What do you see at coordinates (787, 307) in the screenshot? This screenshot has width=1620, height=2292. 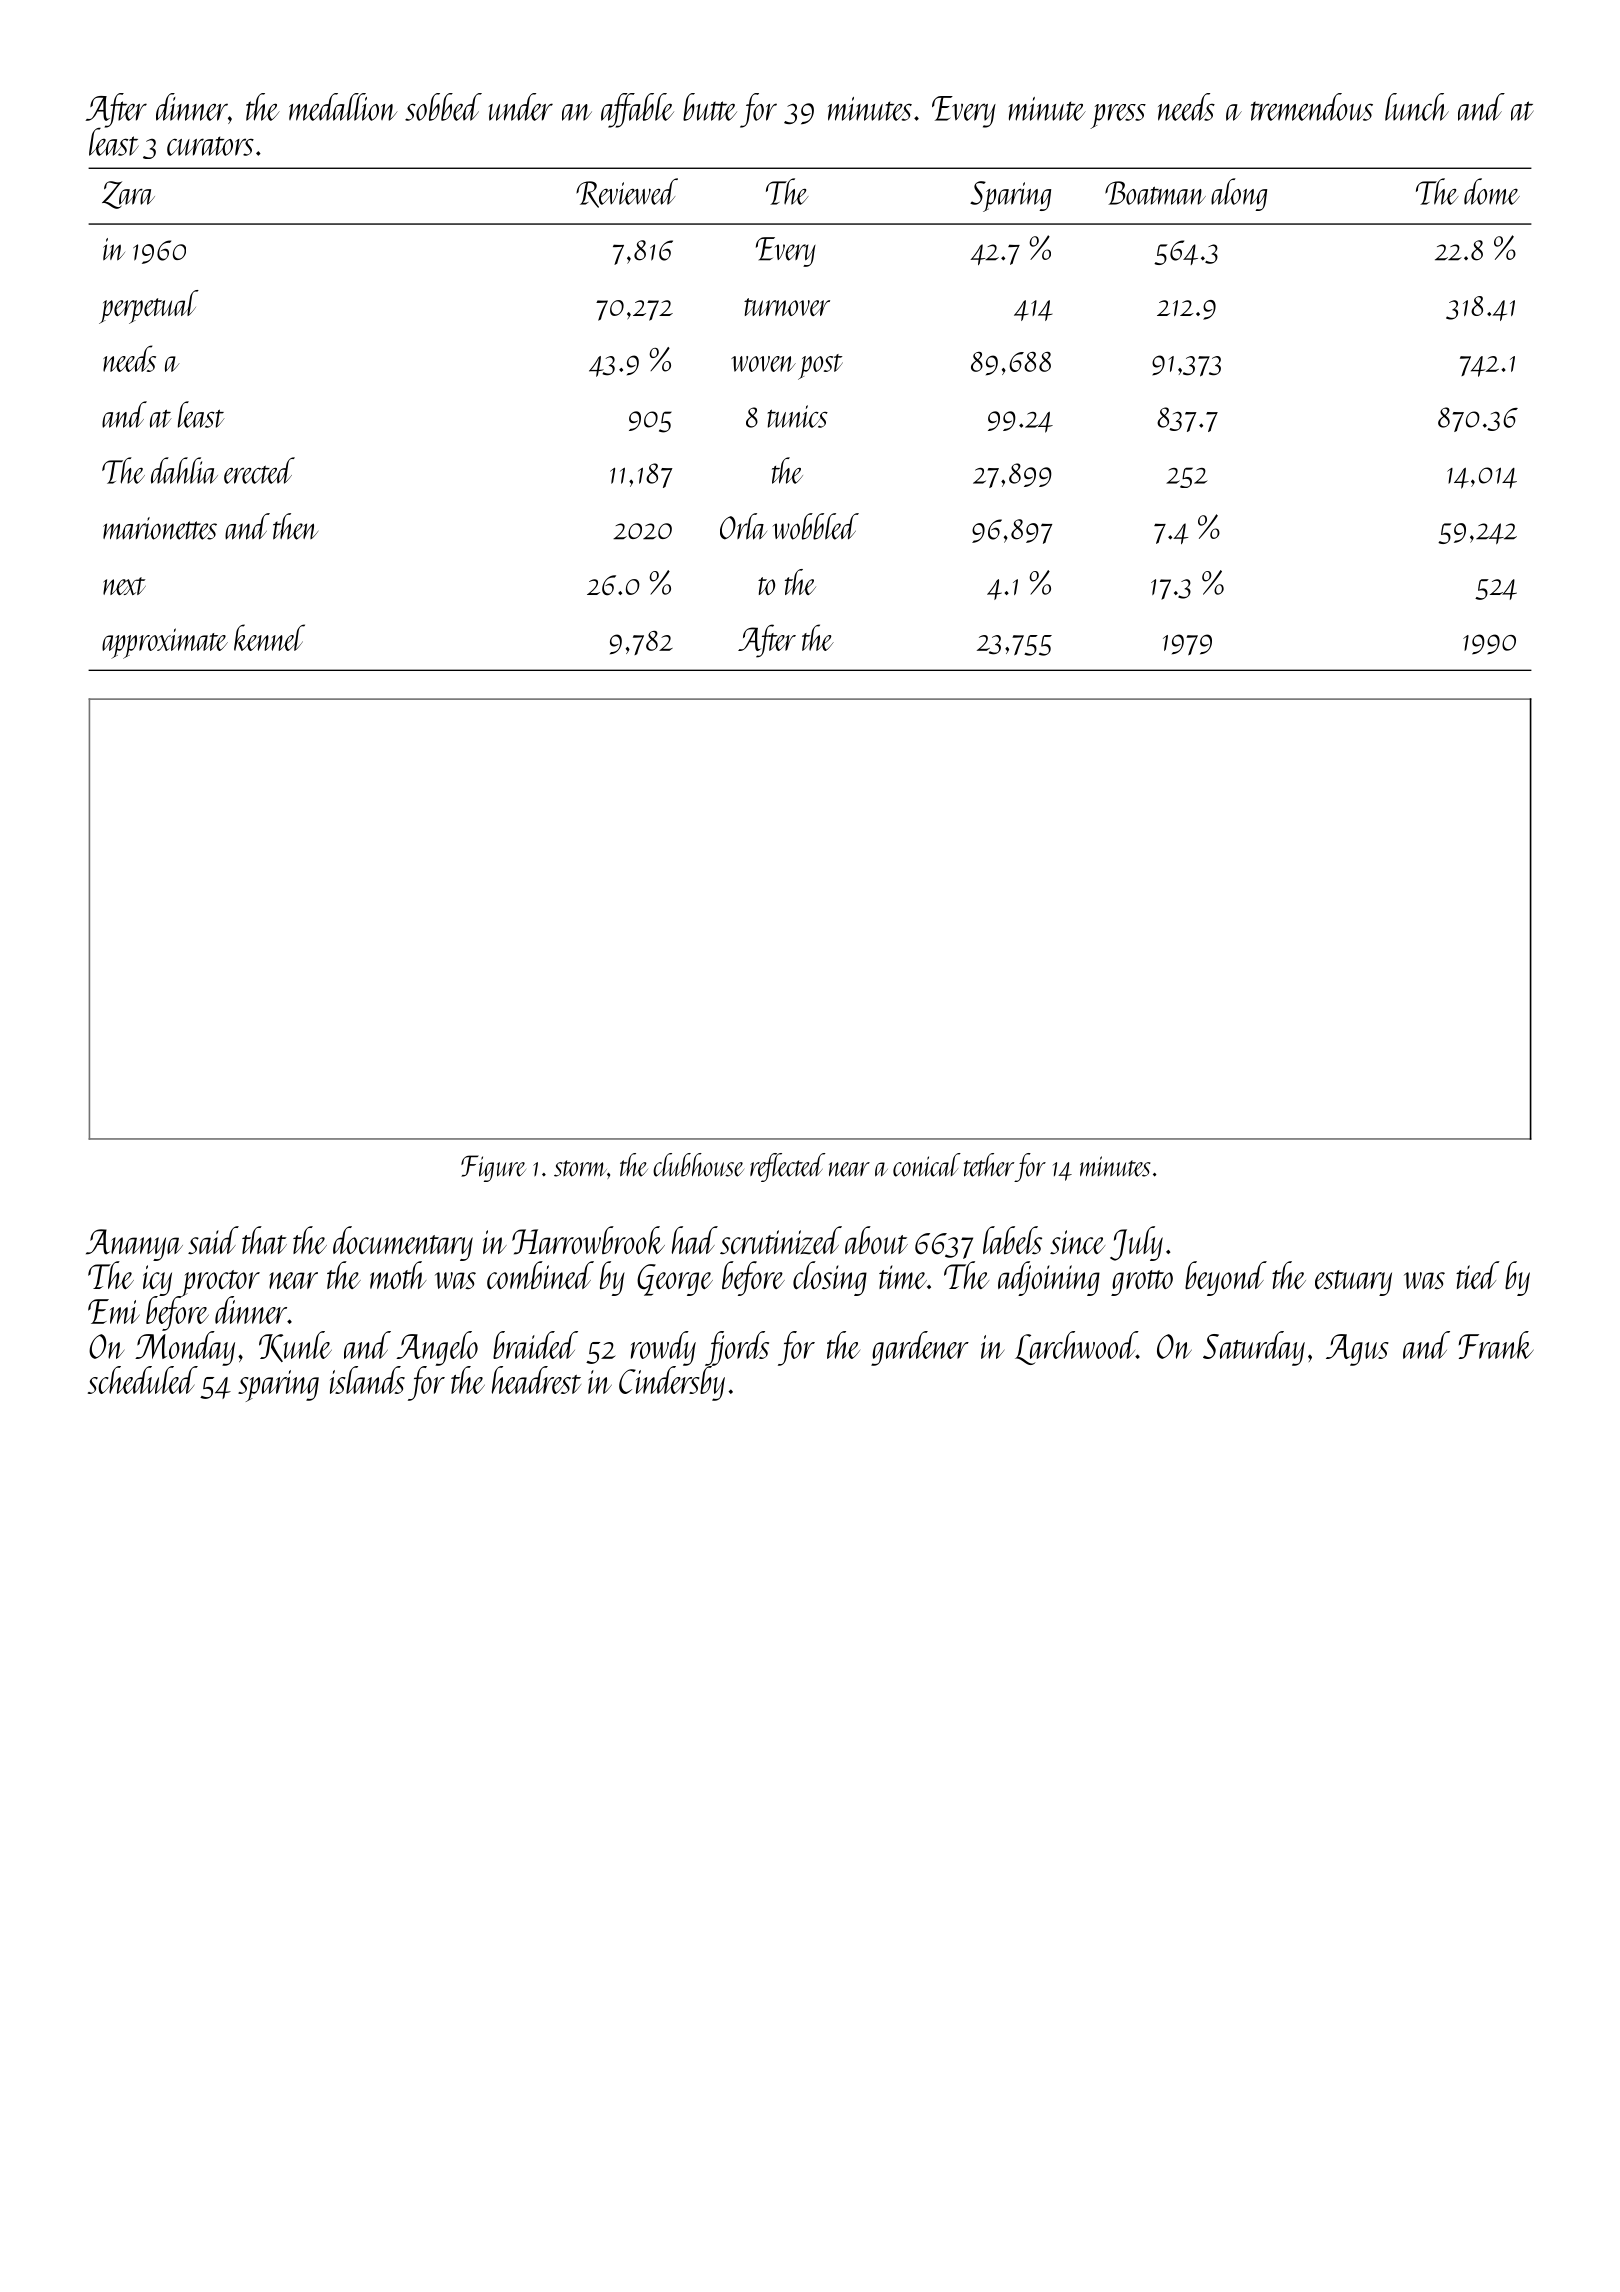 I see `turnover` at bounding box center [787, 307].
